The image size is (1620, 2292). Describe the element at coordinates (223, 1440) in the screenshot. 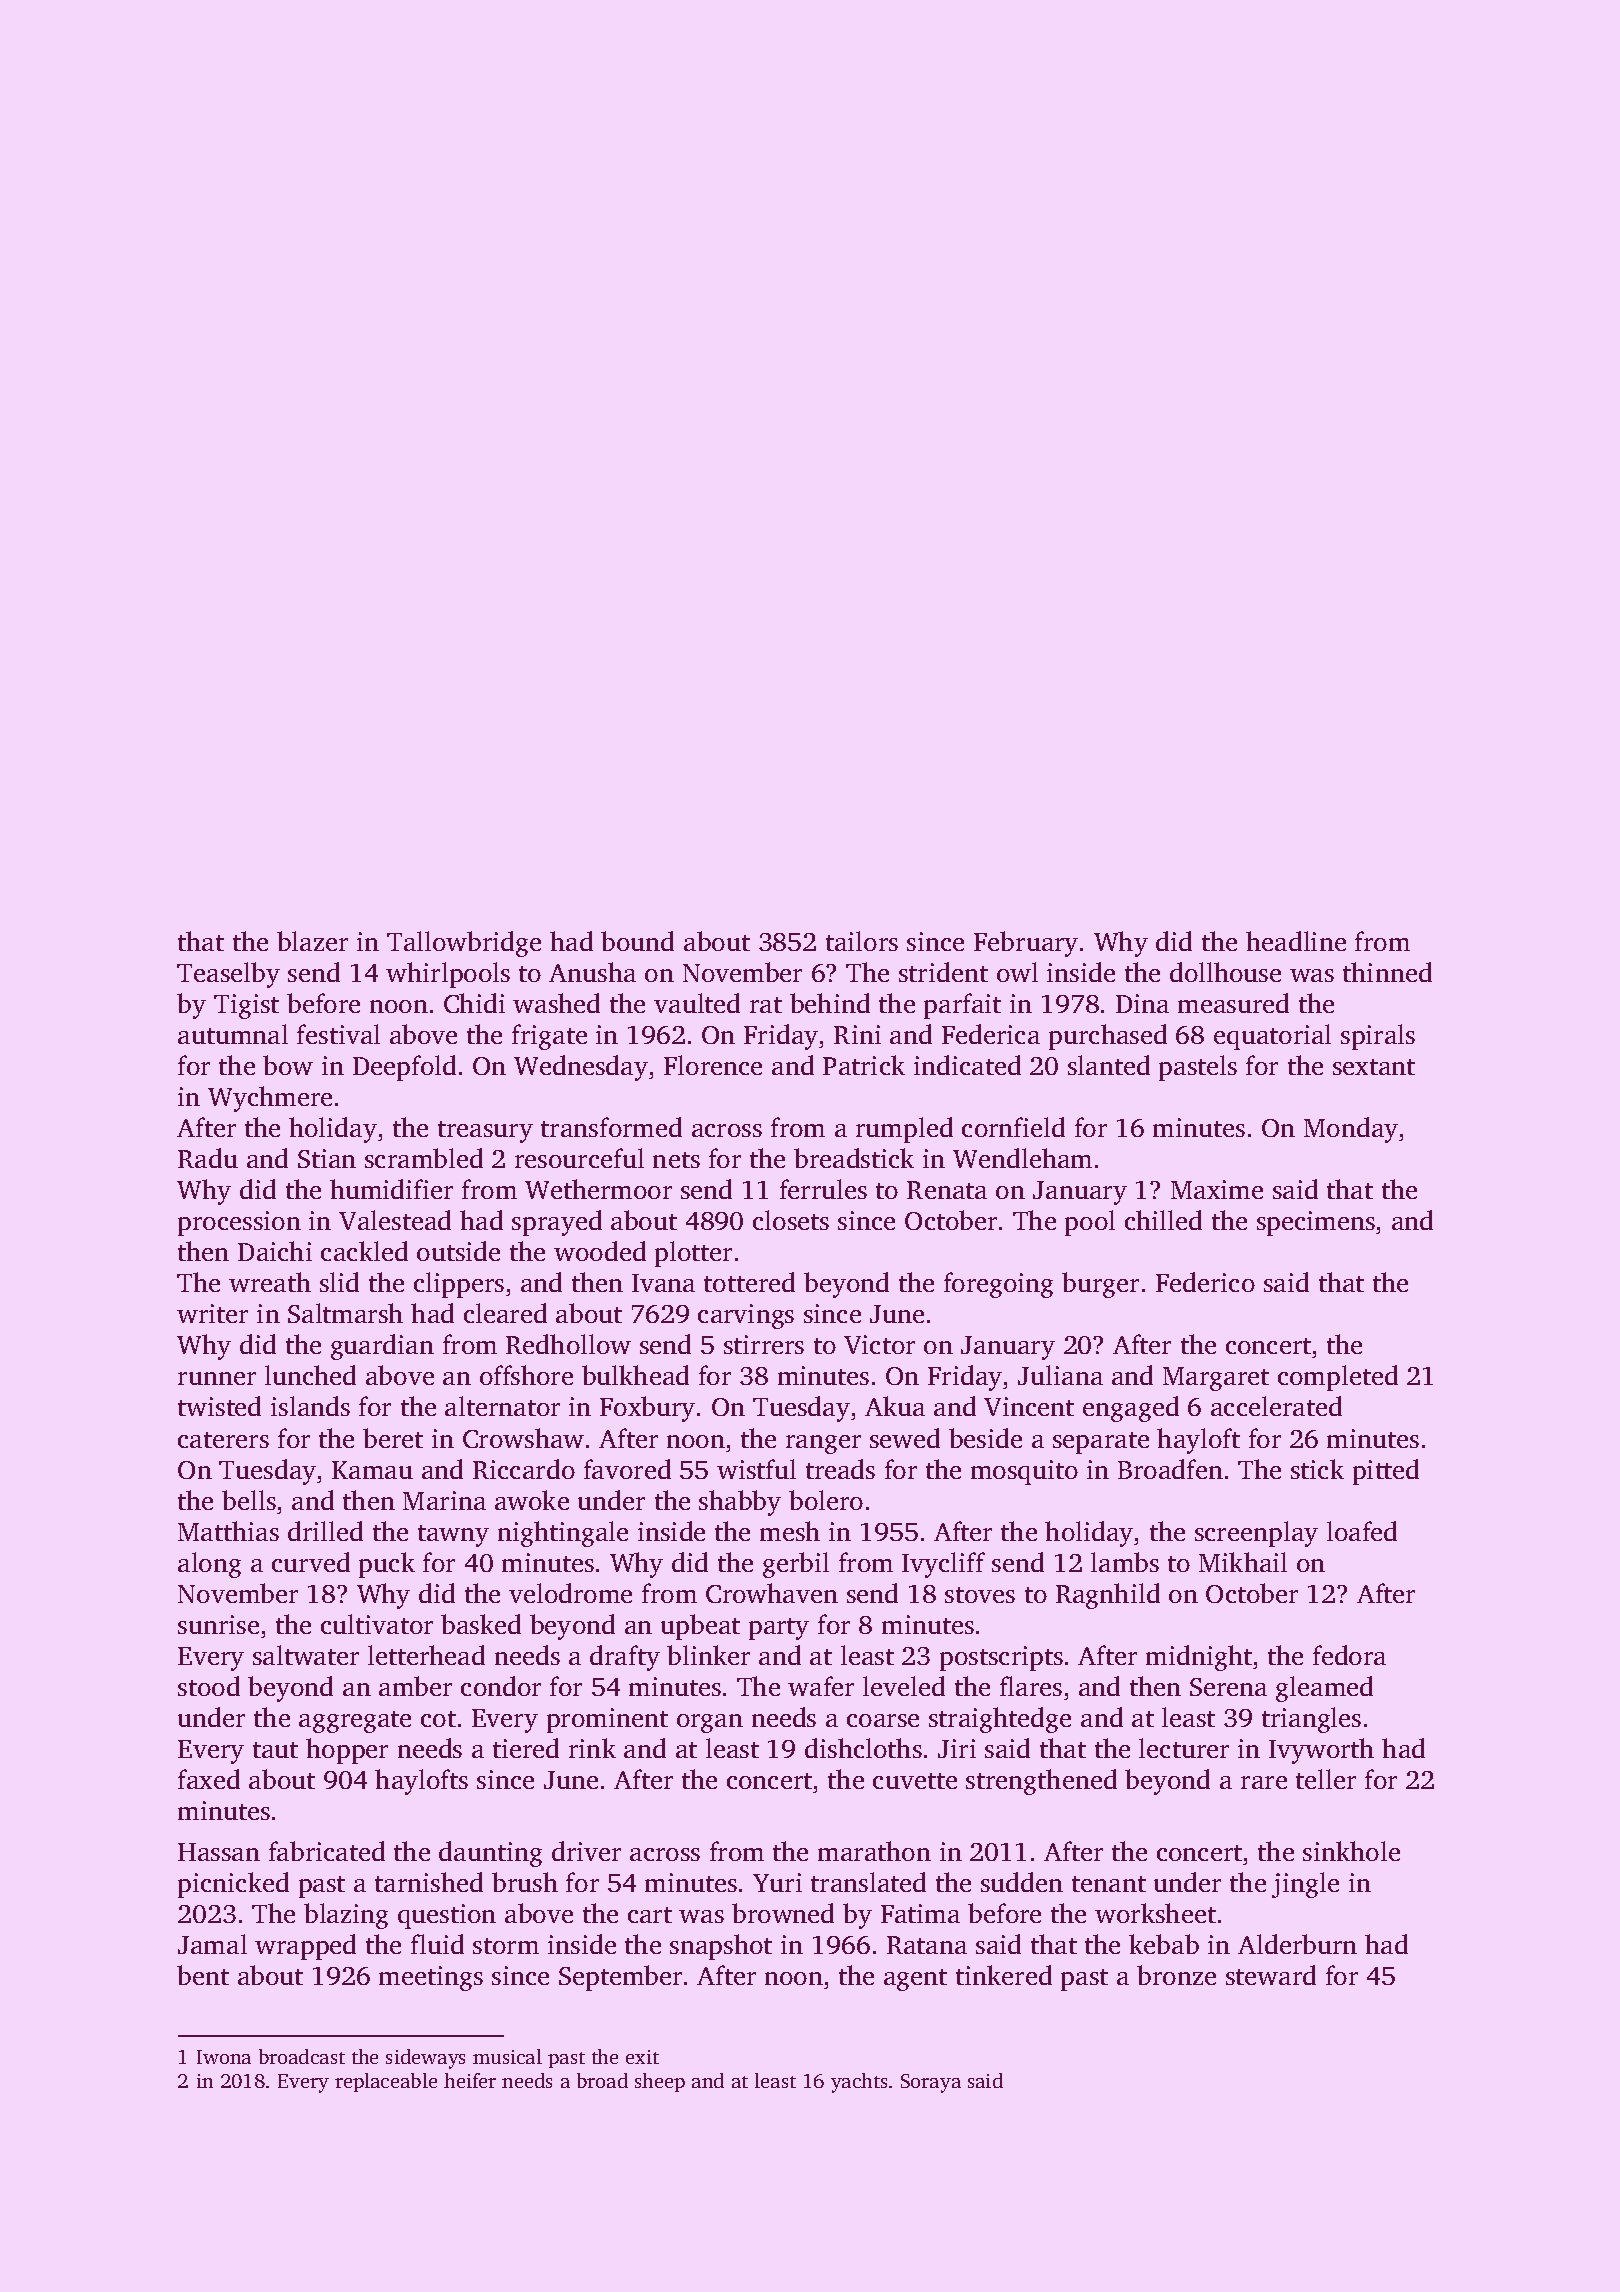

I see `caterers` at that location.
